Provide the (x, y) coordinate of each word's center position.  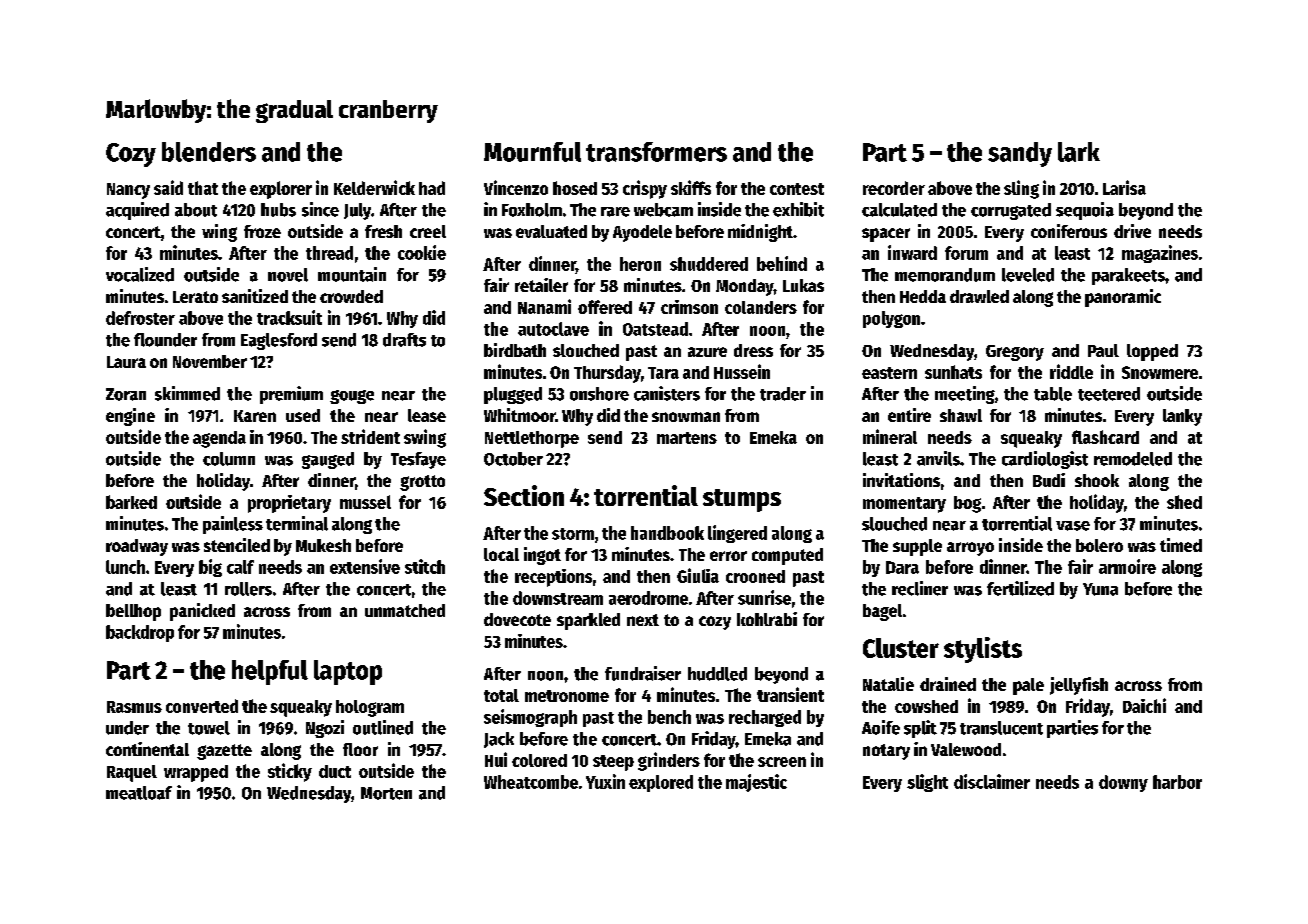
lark (1079, 152)
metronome (567, 696)
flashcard (1105, 437)
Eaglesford (279, 341)
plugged (513, 395)
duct (335, 771)
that (203, 188)
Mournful (532, 152)
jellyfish (1079, 686)
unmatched (405, 610)
